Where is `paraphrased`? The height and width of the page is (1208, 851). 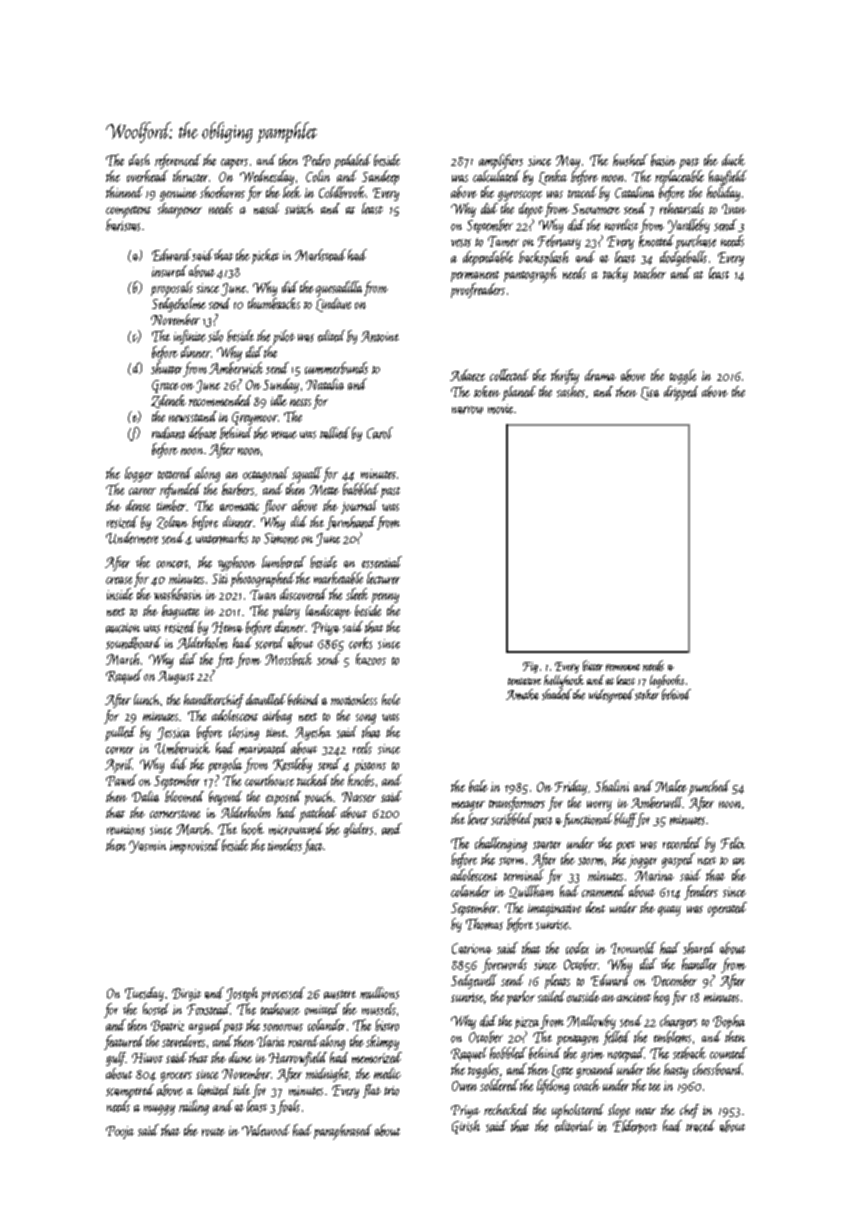 paraphrased is located at coordinates (343, 1132).
